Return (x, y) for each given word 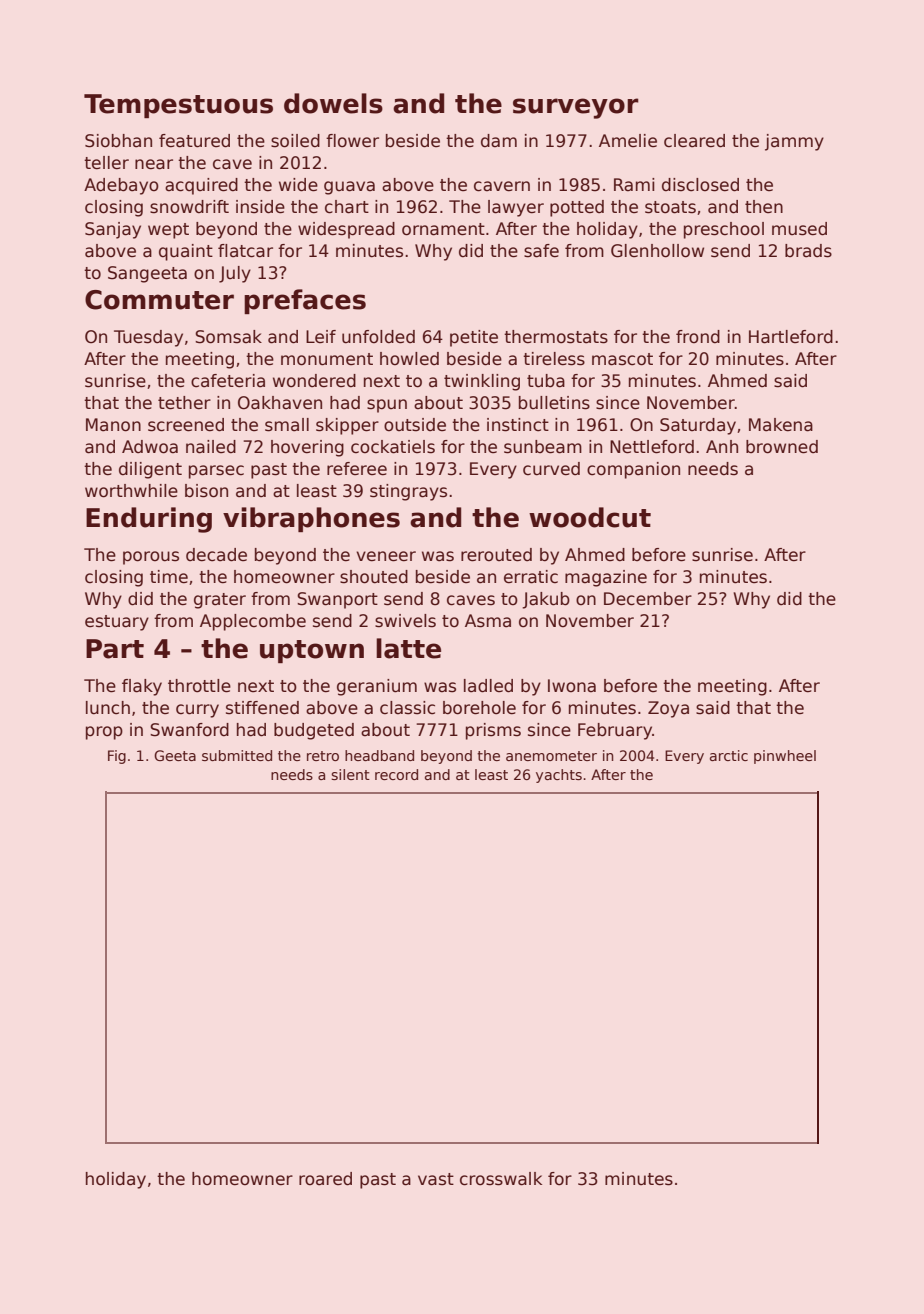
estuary (117, 623)
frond (698, 337)
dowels (333, 103)
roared (325, 1179)
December (648, 599)
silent (350, 774)
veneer (386, 556)
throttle (199, 686)
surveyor (576, 108)
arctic (729, 755)
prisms (493, 731)
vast (436, 1179)
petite (474, 338)
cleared (694, 141)
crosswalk (501, 1179)
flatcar (245, 251)
